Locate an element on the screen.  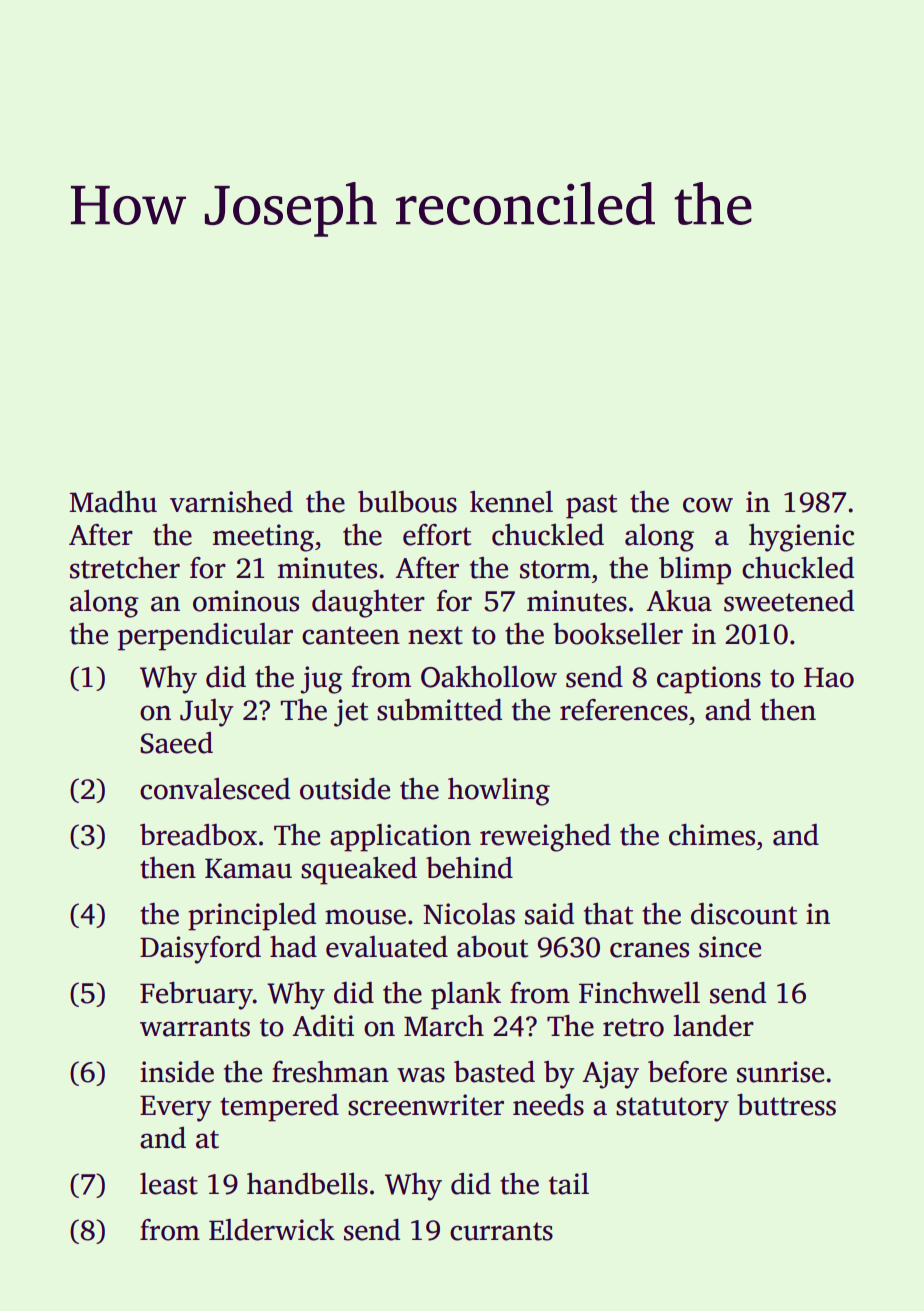
captions is located at coordinates (709, 680).
